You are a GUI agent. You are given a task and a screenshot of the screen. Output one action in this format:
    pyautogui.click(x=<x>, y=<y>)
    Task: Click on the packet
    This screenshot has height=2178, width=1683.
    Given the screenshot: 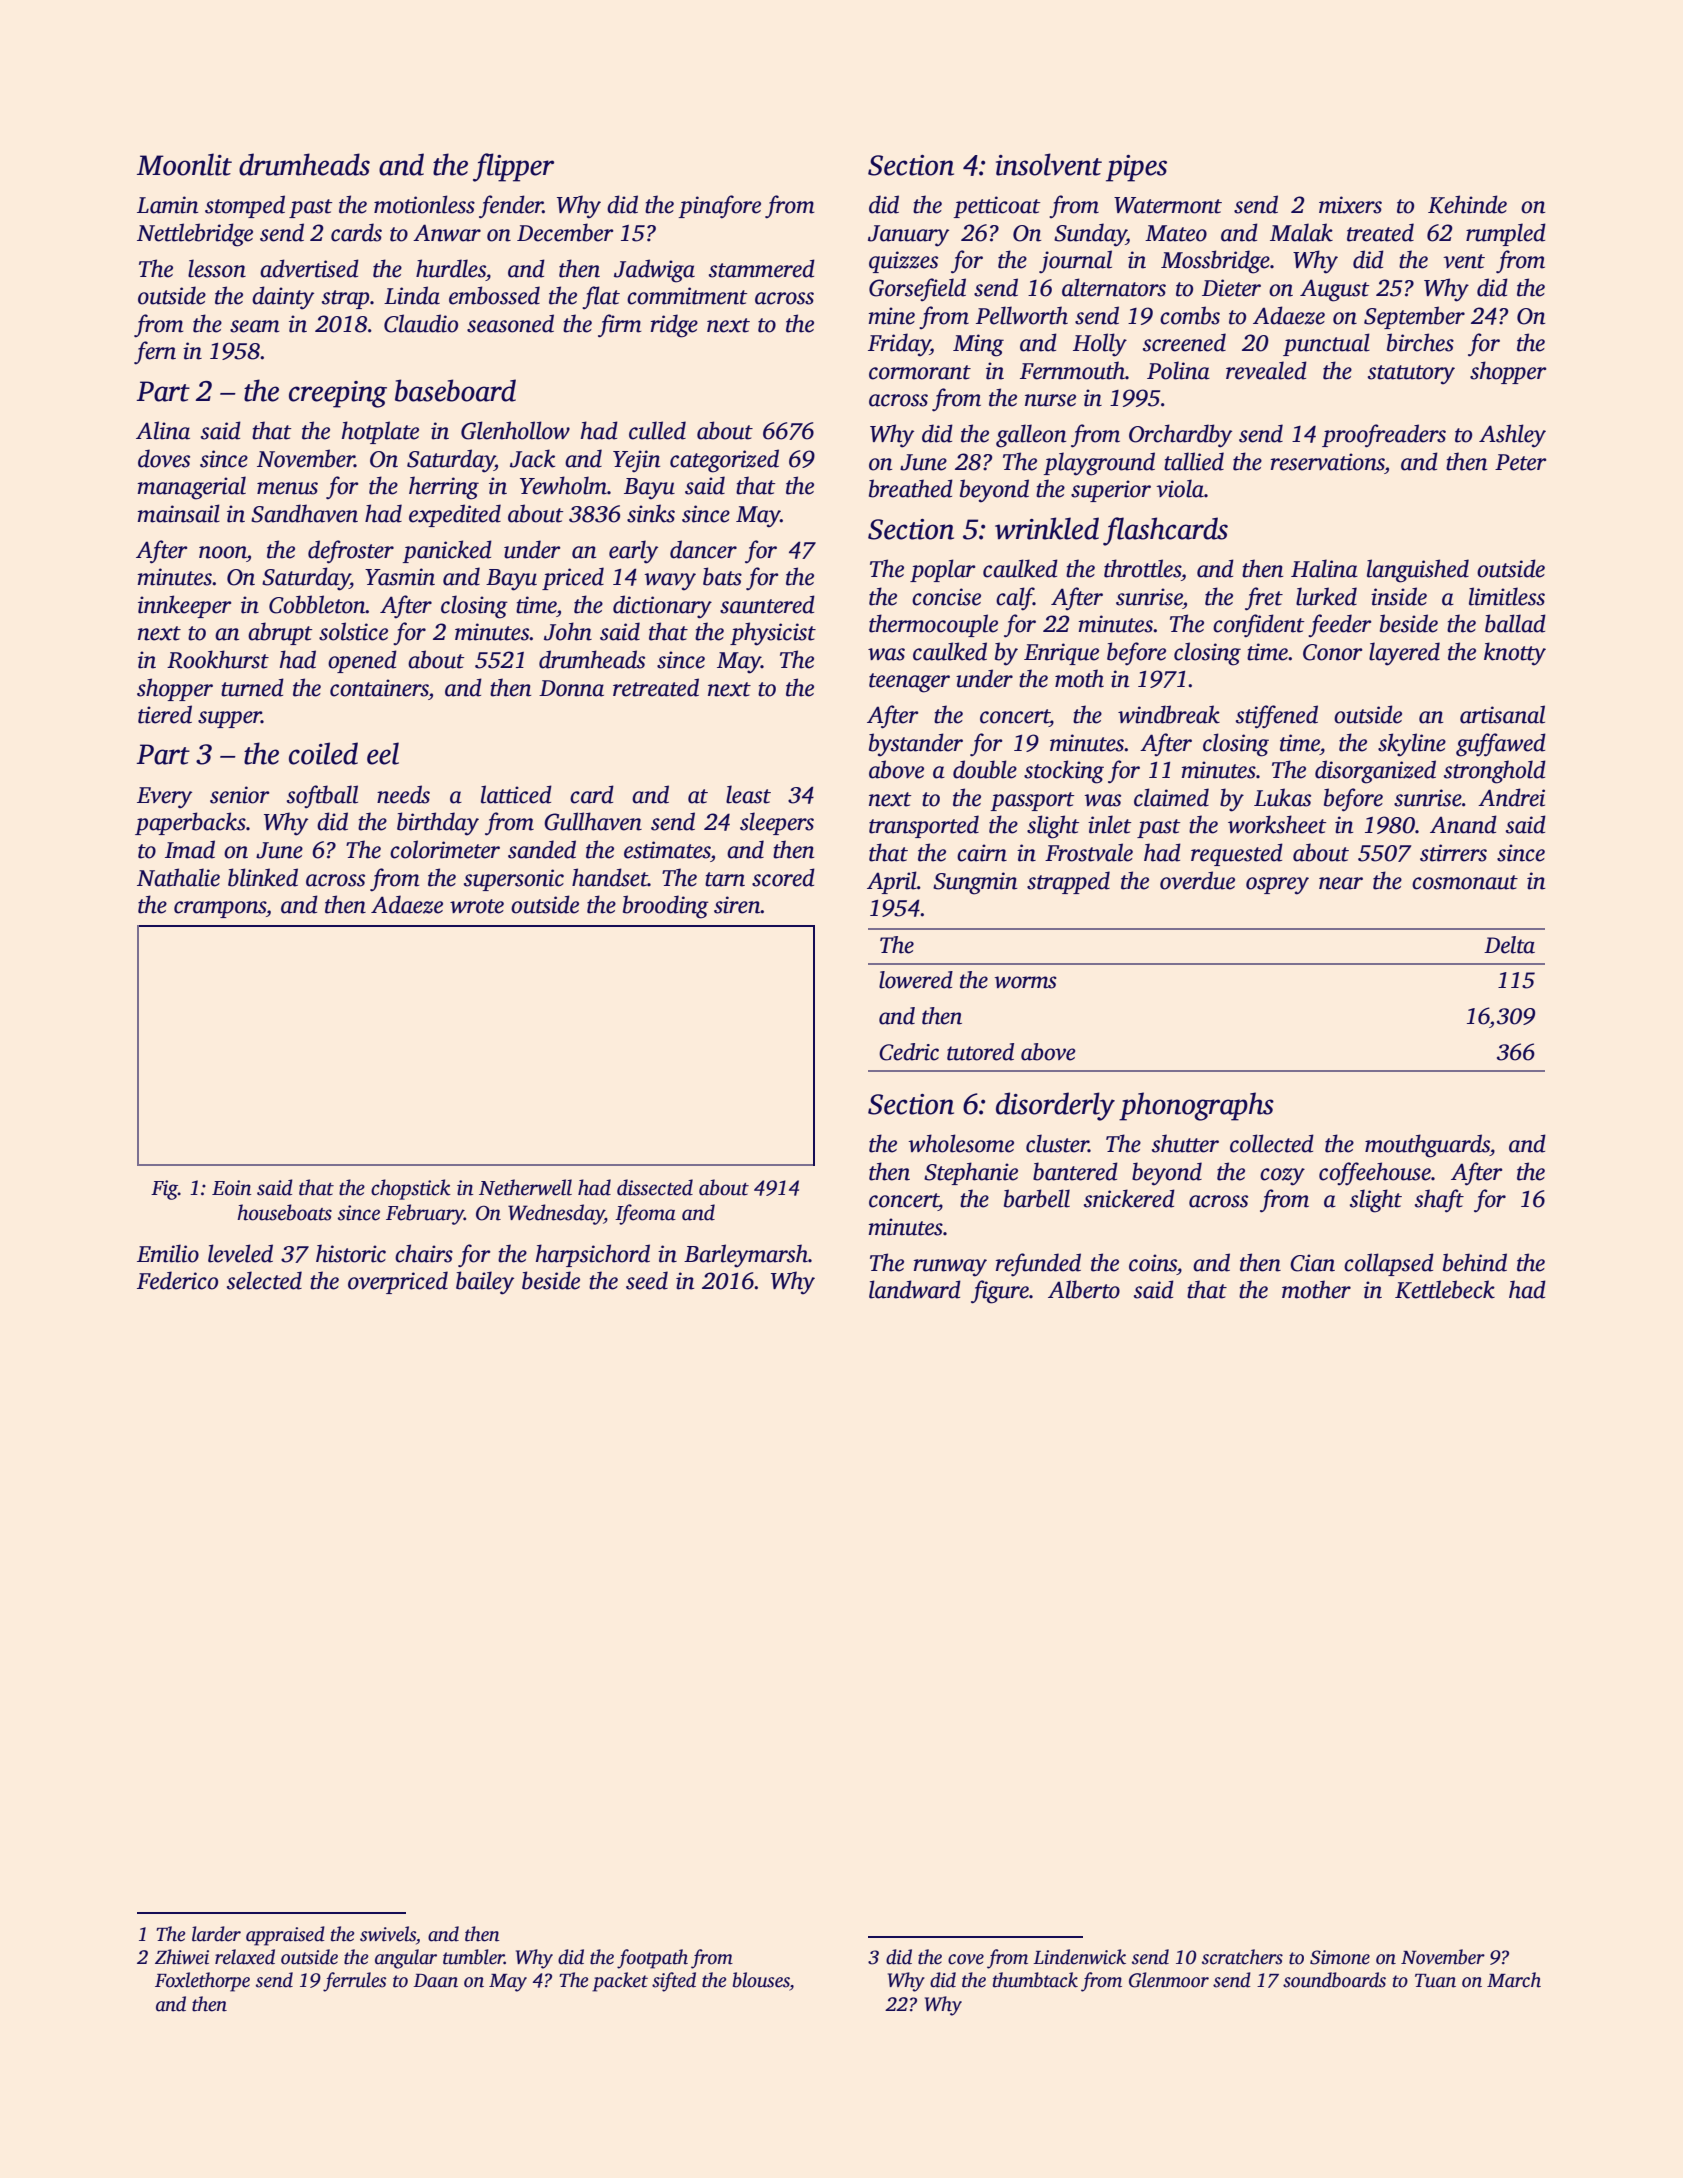 What is the action you would take?
    pyautogui.click(x=620, y=1982)
